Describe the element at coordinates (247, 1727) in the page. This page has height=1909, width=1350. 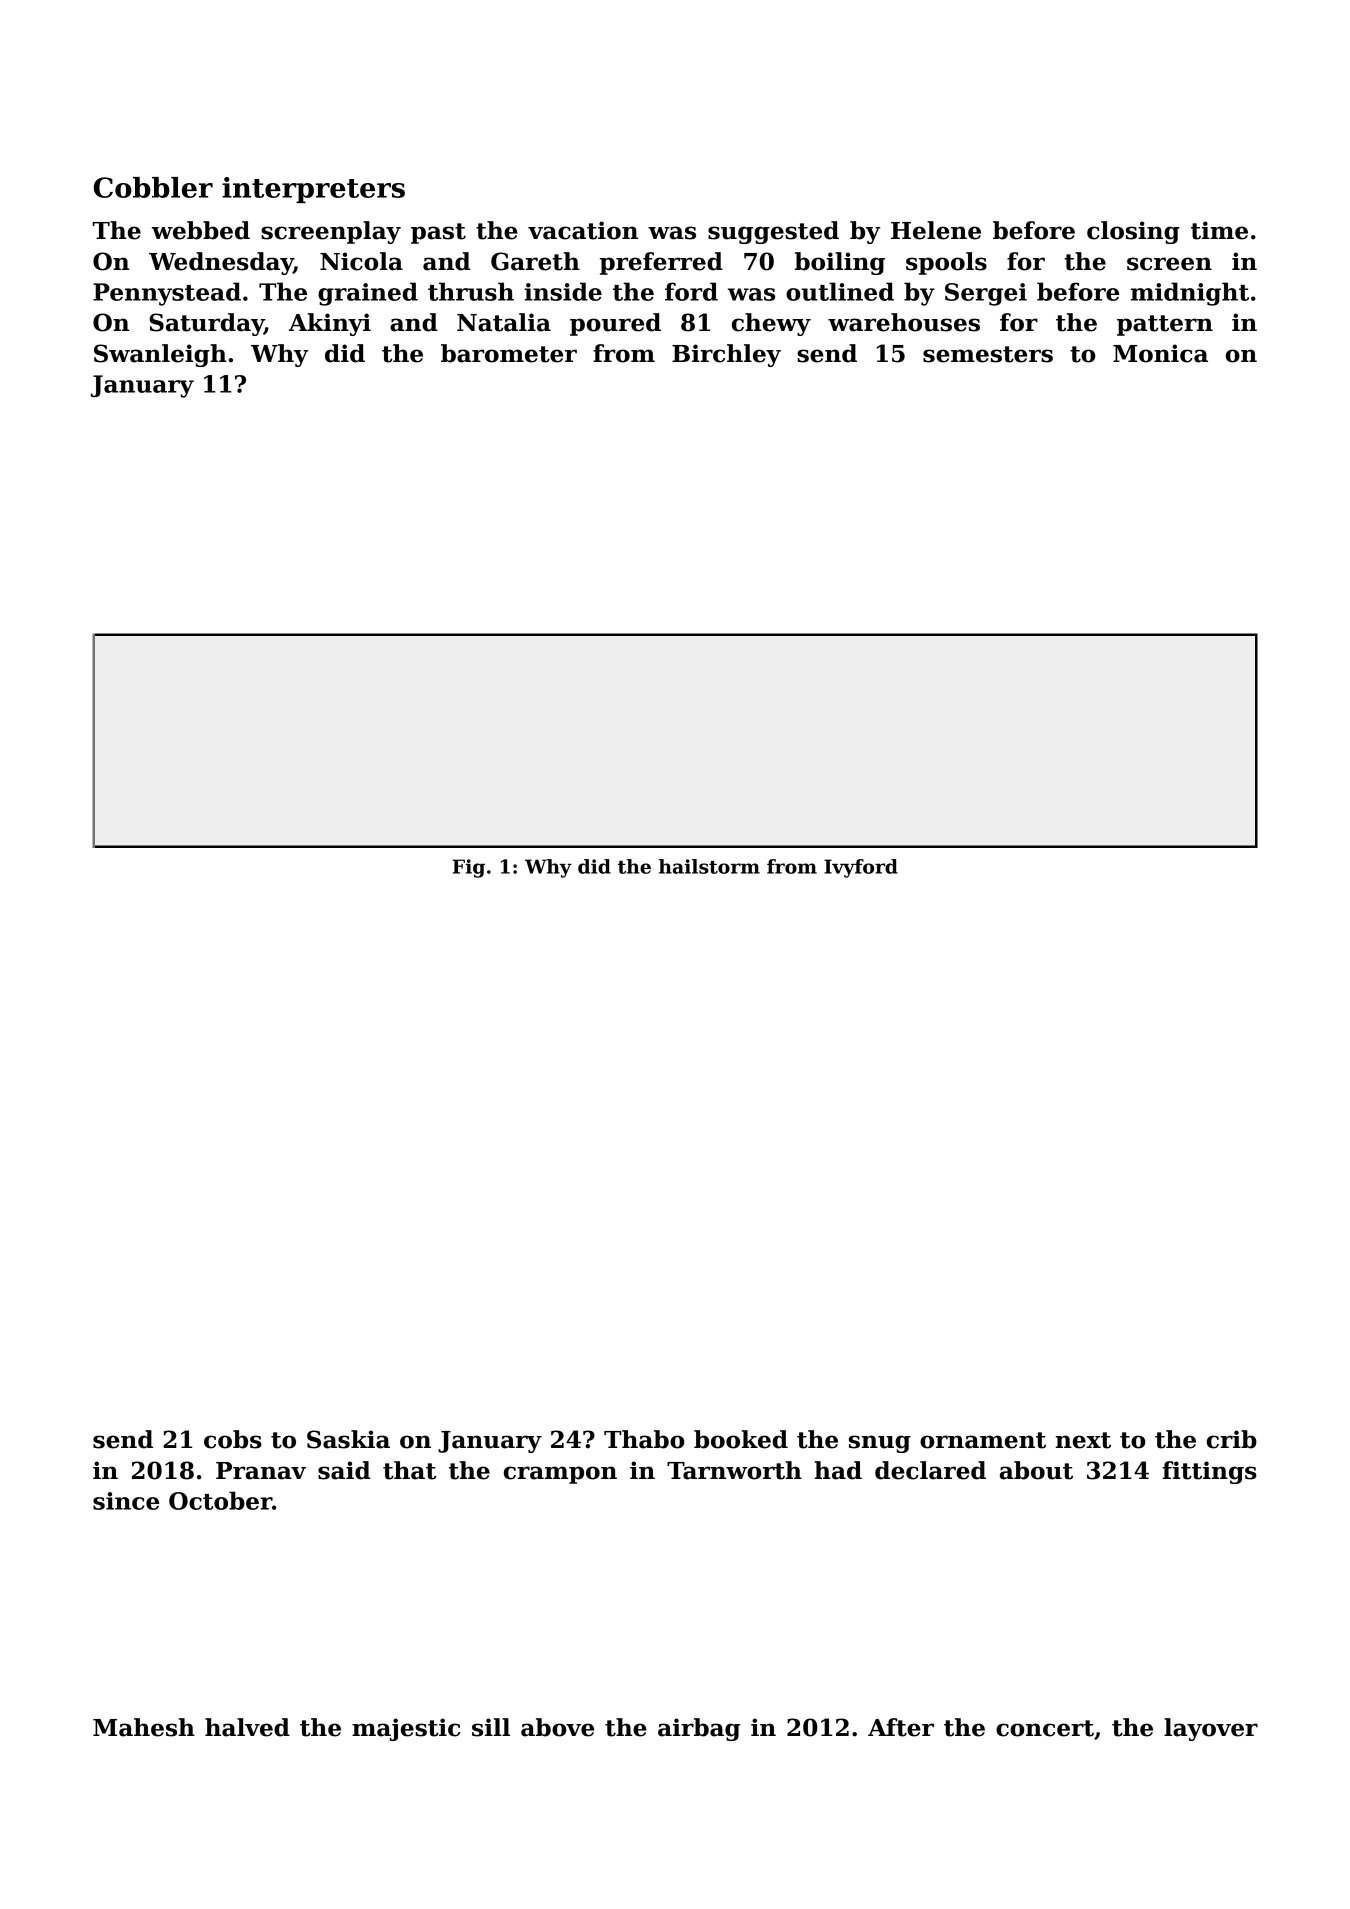
I see `halved` at that location.
